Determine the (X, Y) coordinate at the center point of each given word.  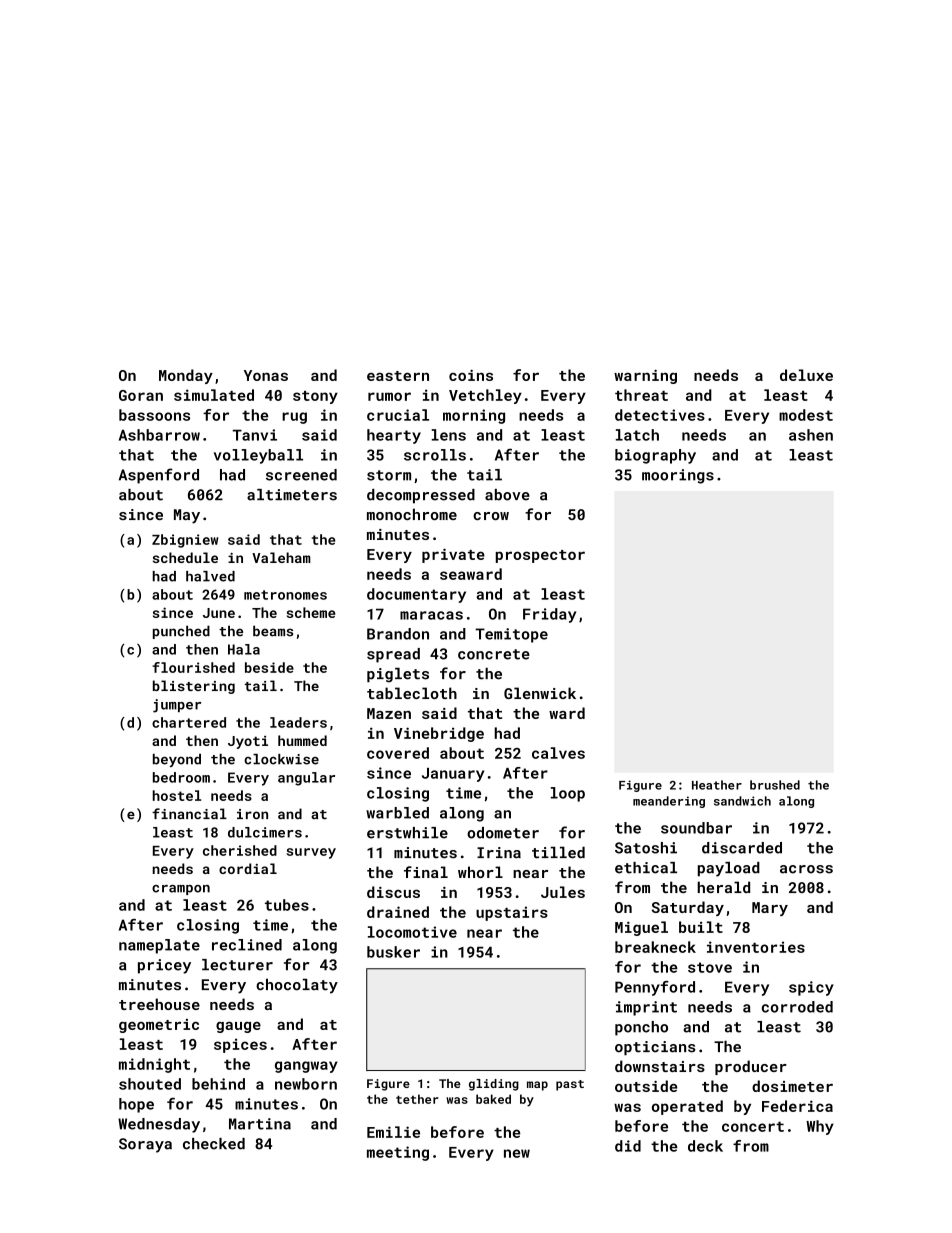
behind (218, 1084)
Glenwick (540, 693)
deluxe (806, 375)
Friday (549, 615)
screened (301, 475)
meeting (398, 1153)
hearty (394, 436)
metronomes (285, 595)
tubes (287, 905)
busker (393, 952)
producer (751, 1067)
